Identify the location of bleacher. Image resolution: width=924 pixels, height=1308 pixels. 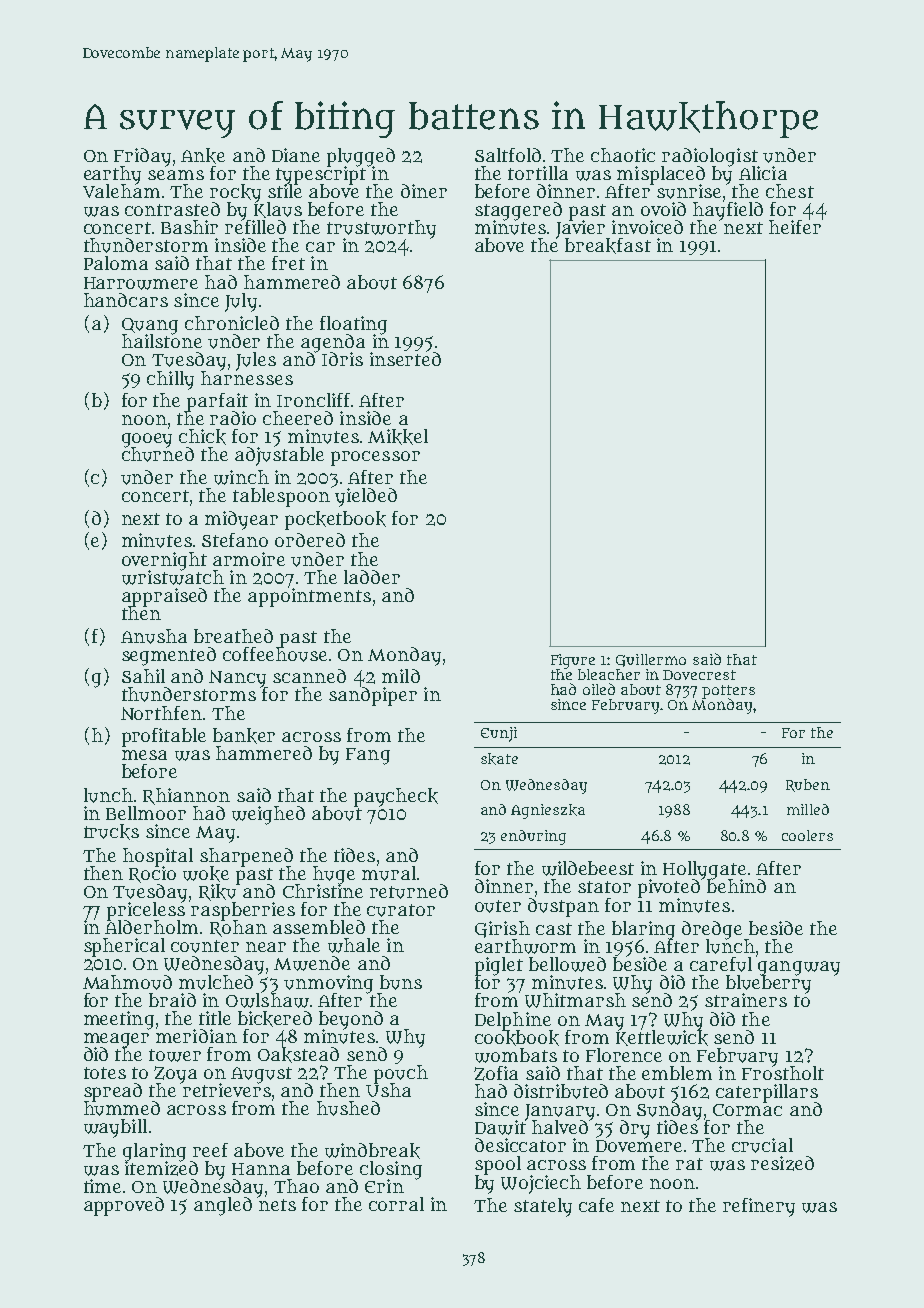
(609, 674).
